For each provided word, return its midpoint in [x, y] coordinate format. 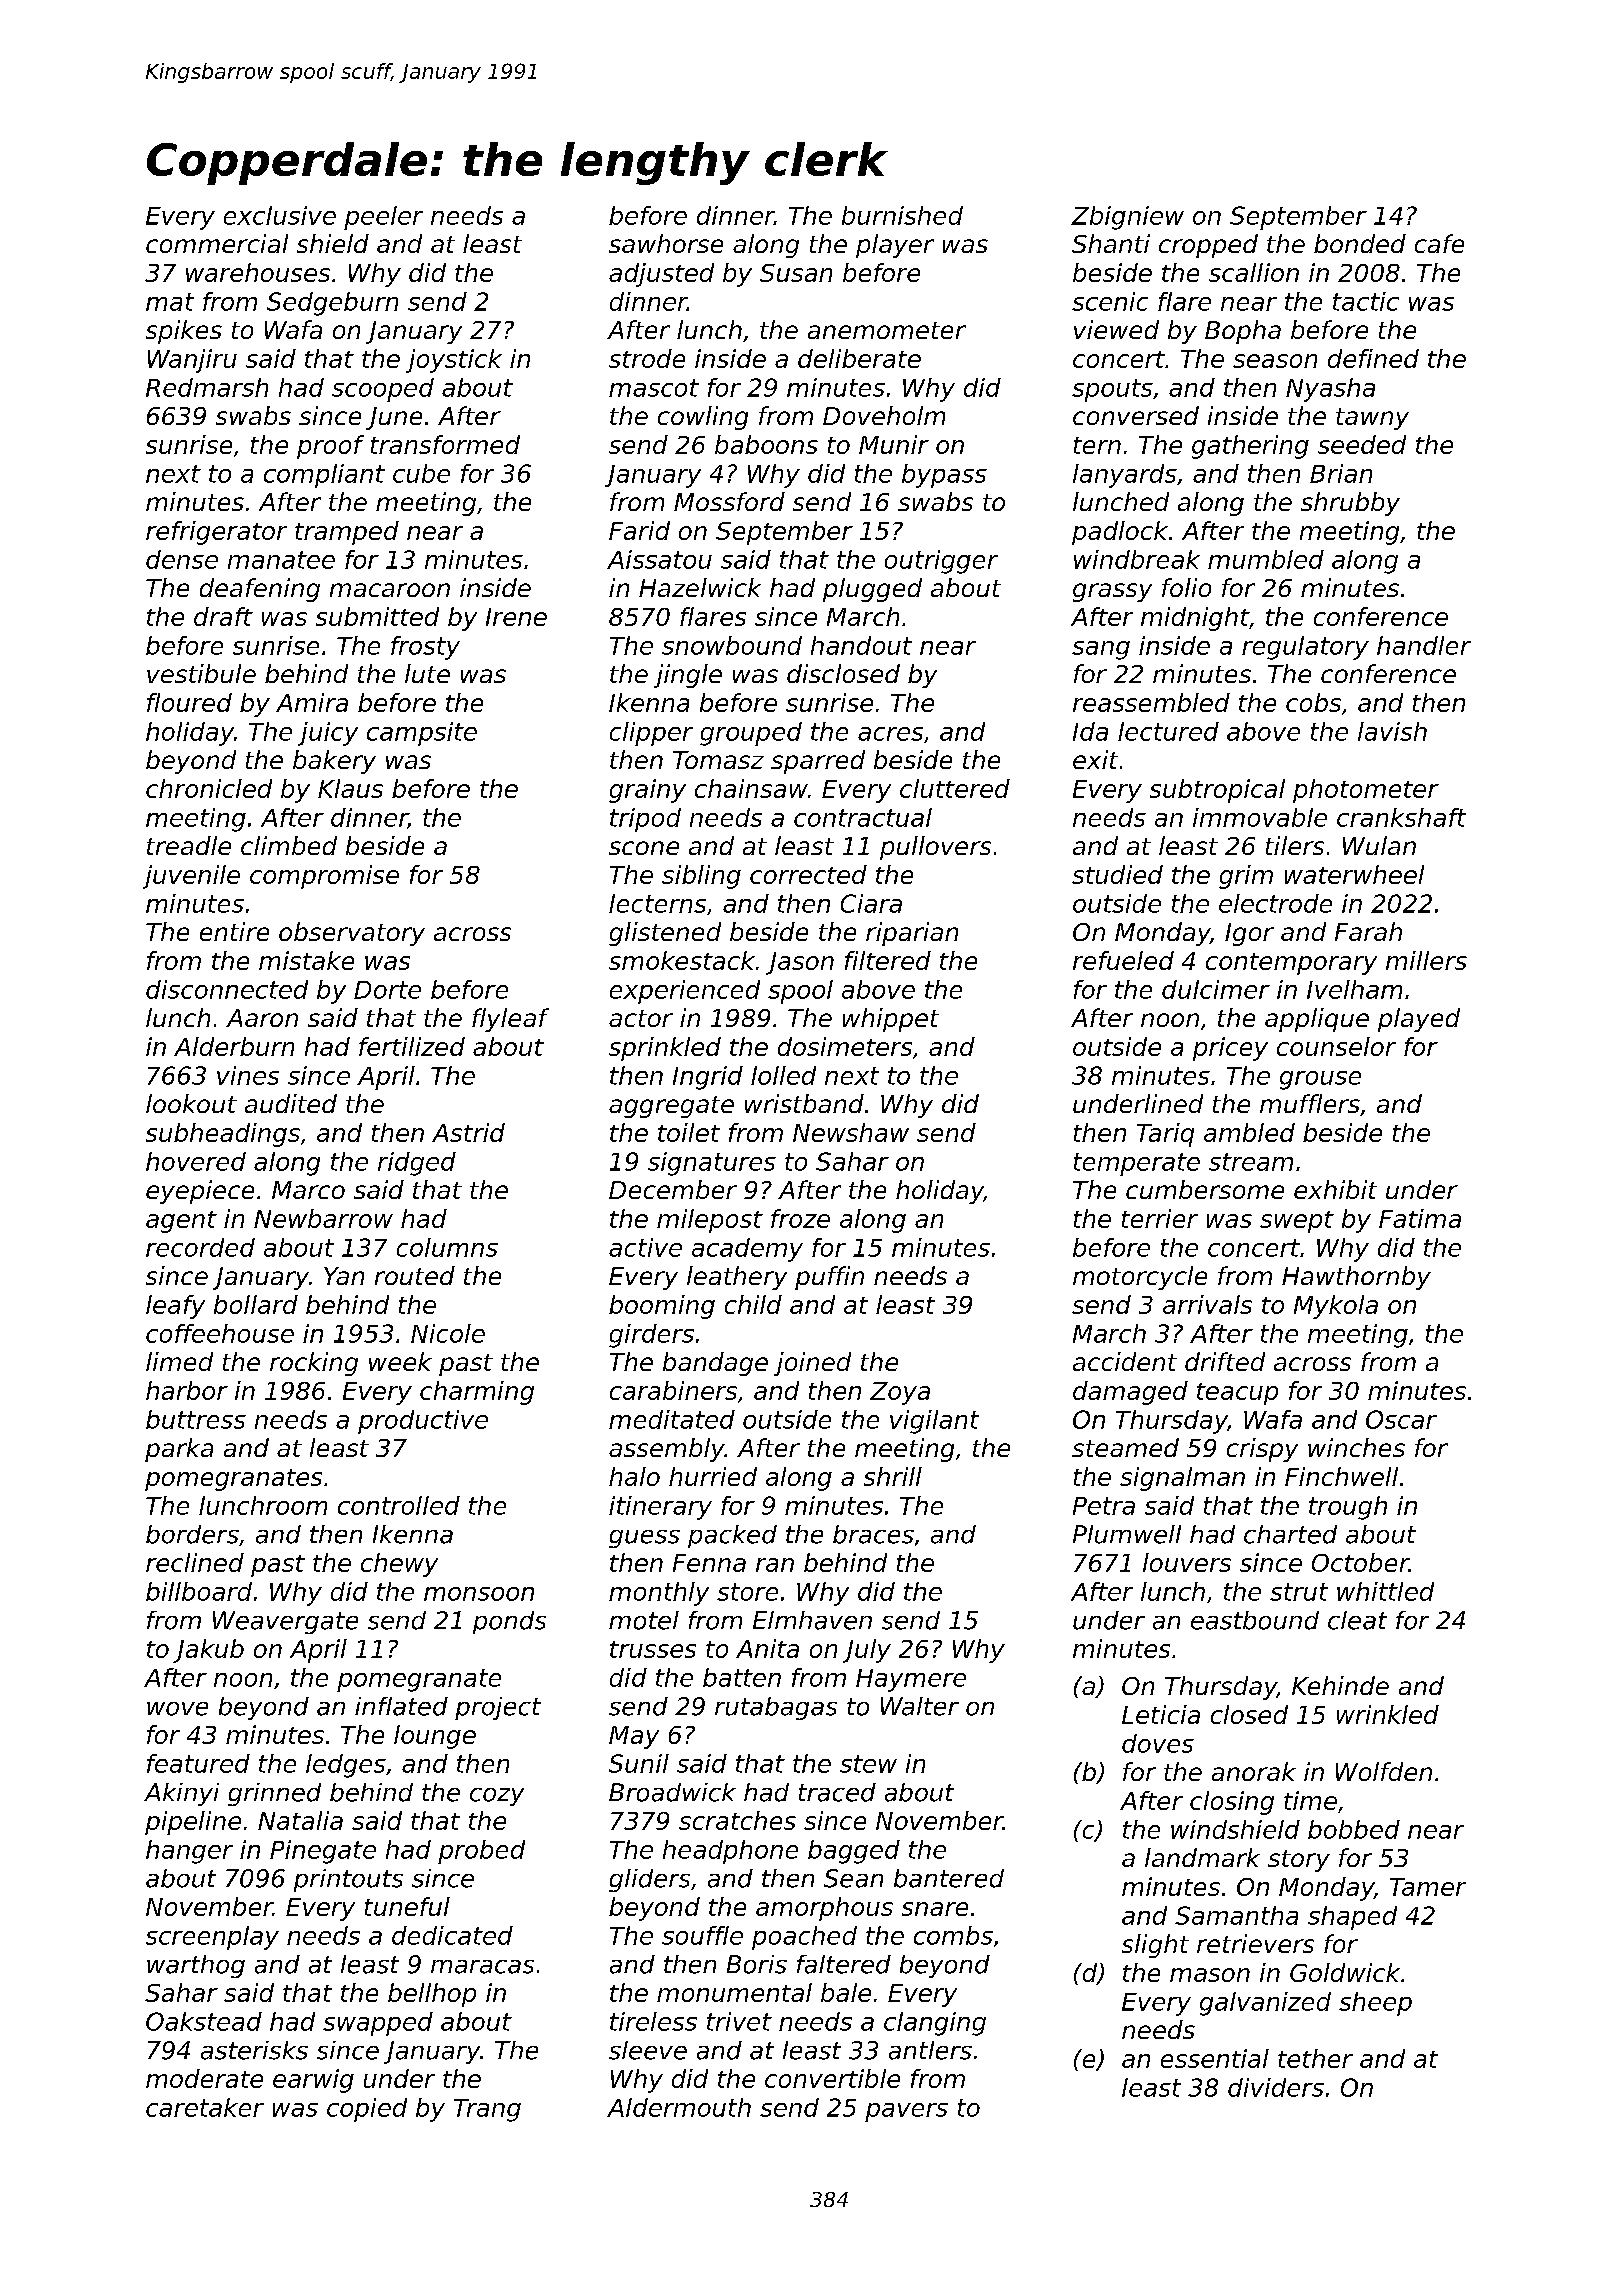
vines [248, 1075]
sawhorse [666, 243]
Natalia [300, 1820]
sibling [701, 877]
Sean [853, 1878]
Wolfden [1384, 1771]
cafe [1439, 243]
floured [189, 702]
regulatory [1305, 648]
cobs [1313, 702]
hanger [189, 1852]
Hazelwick [700, 587]
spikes [184, 332]
